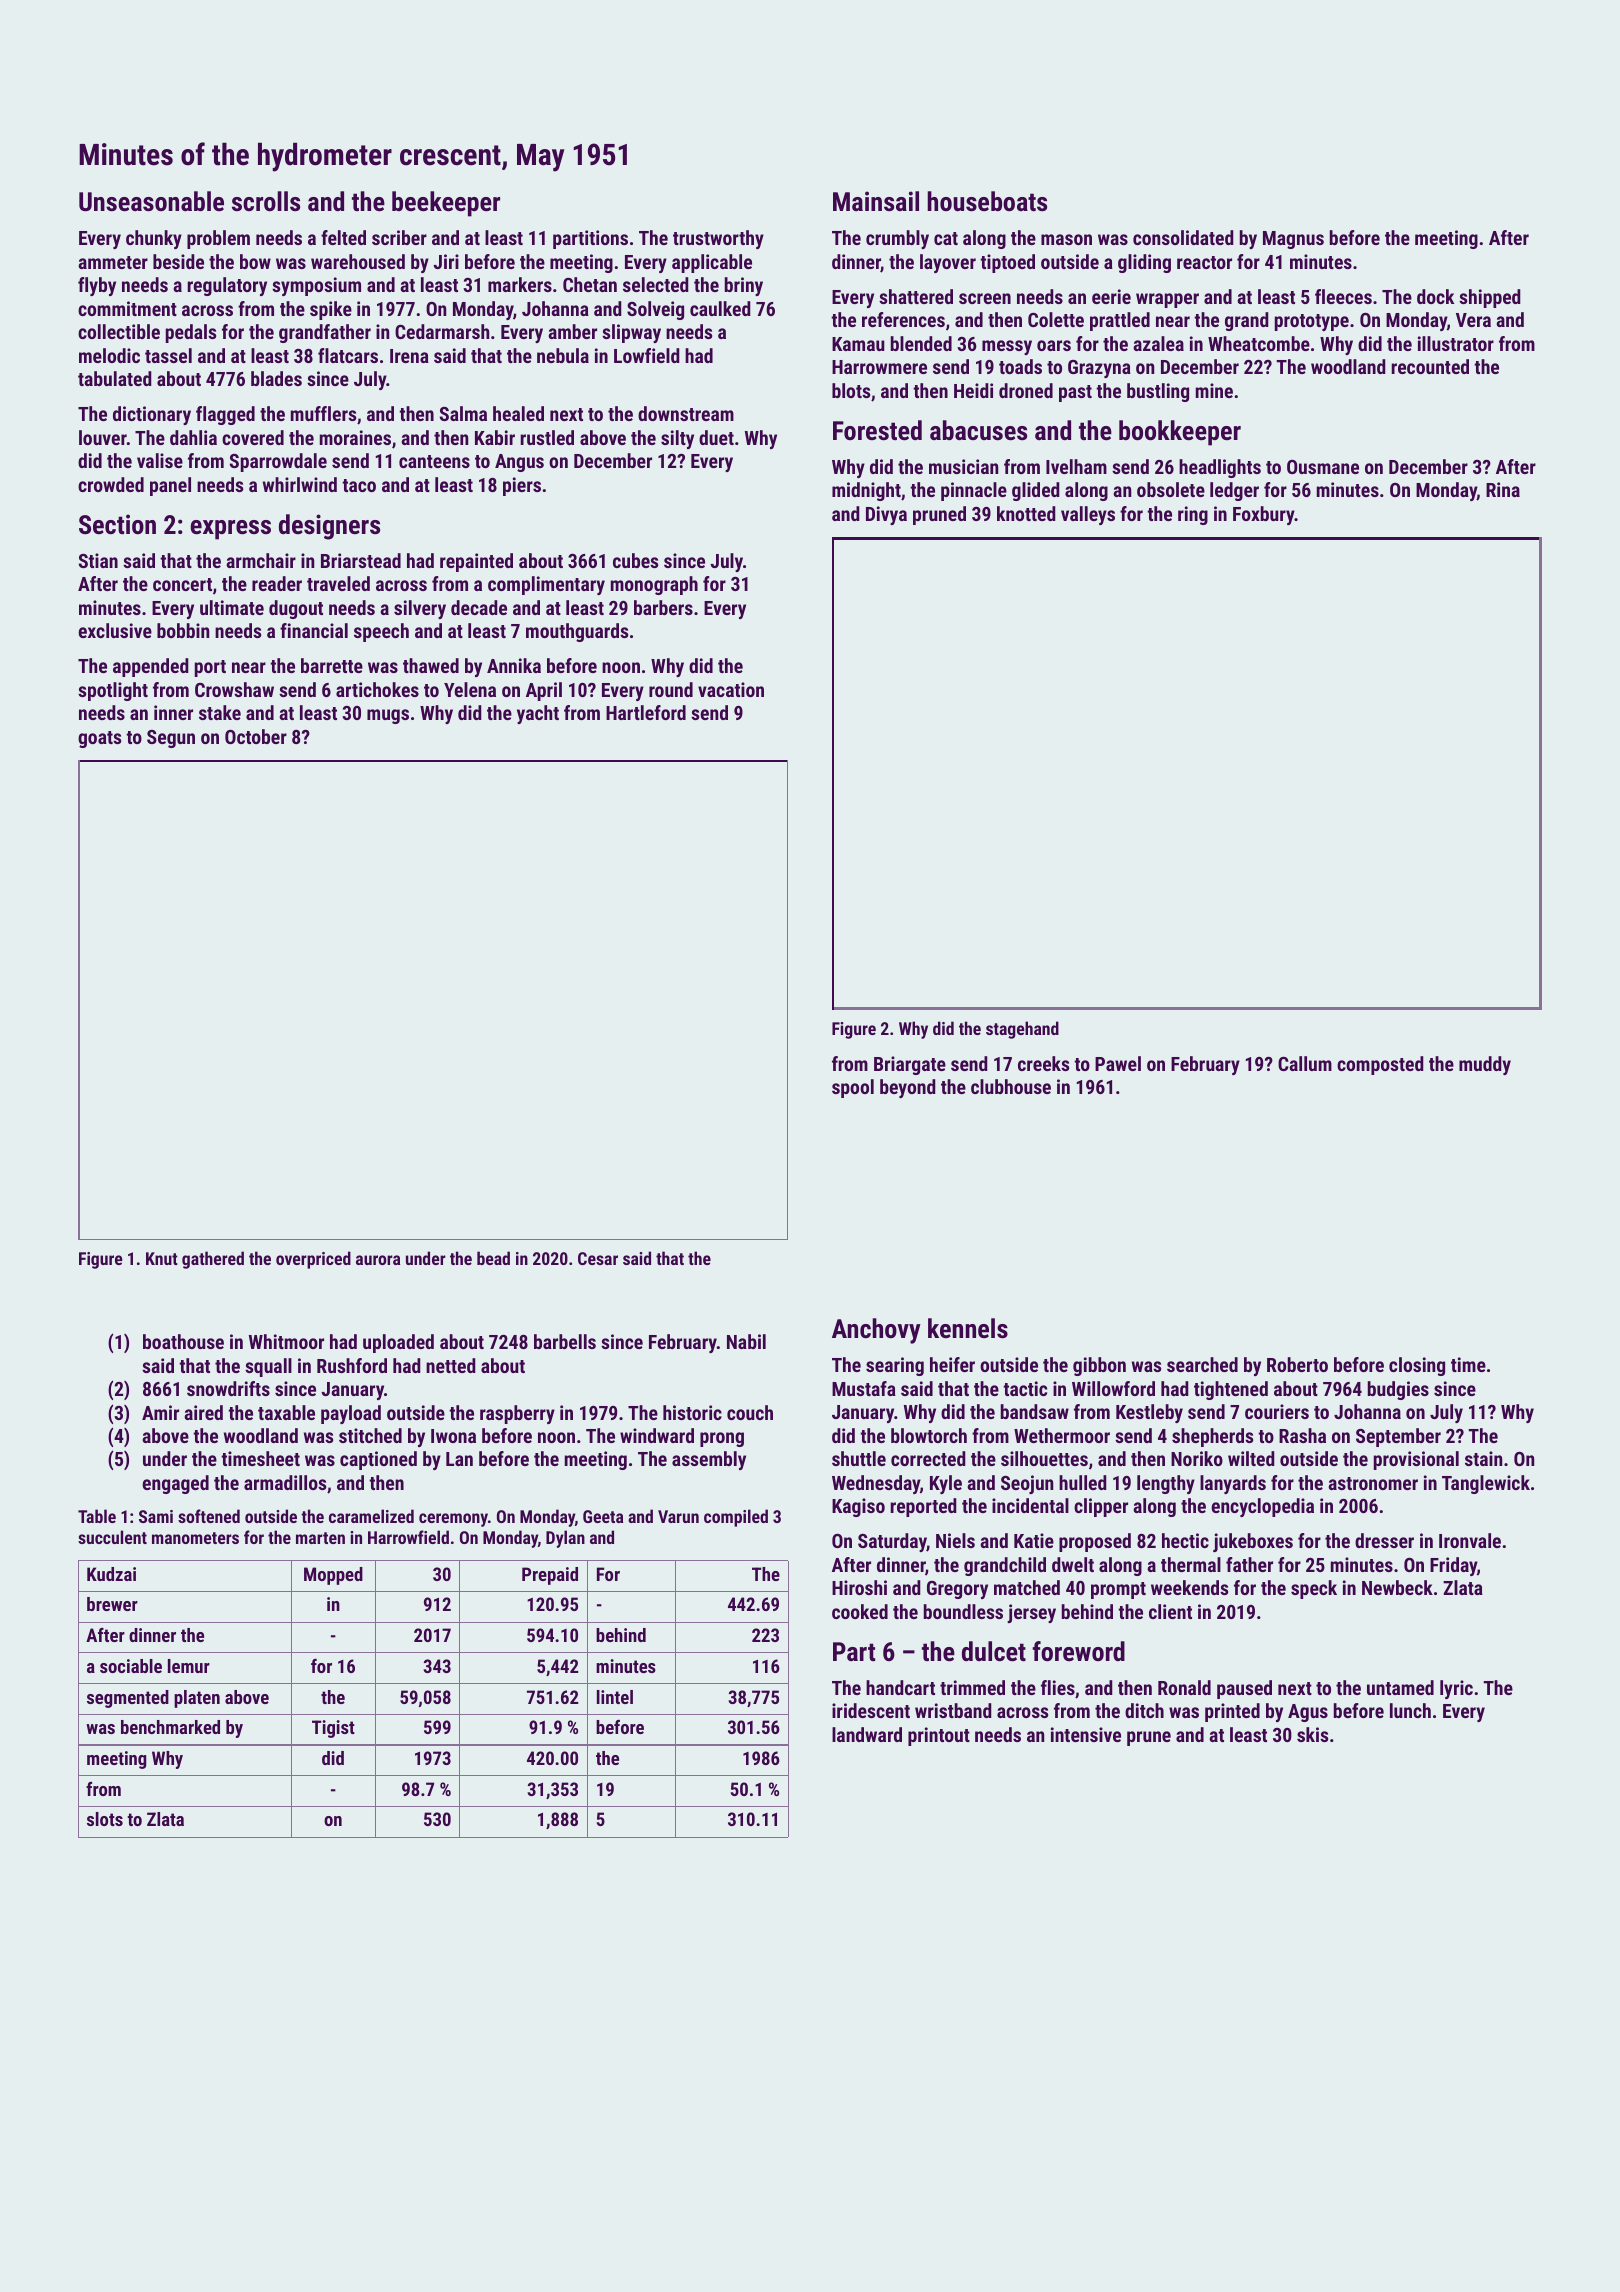  I want to click on couch, so click(750, 1412).
